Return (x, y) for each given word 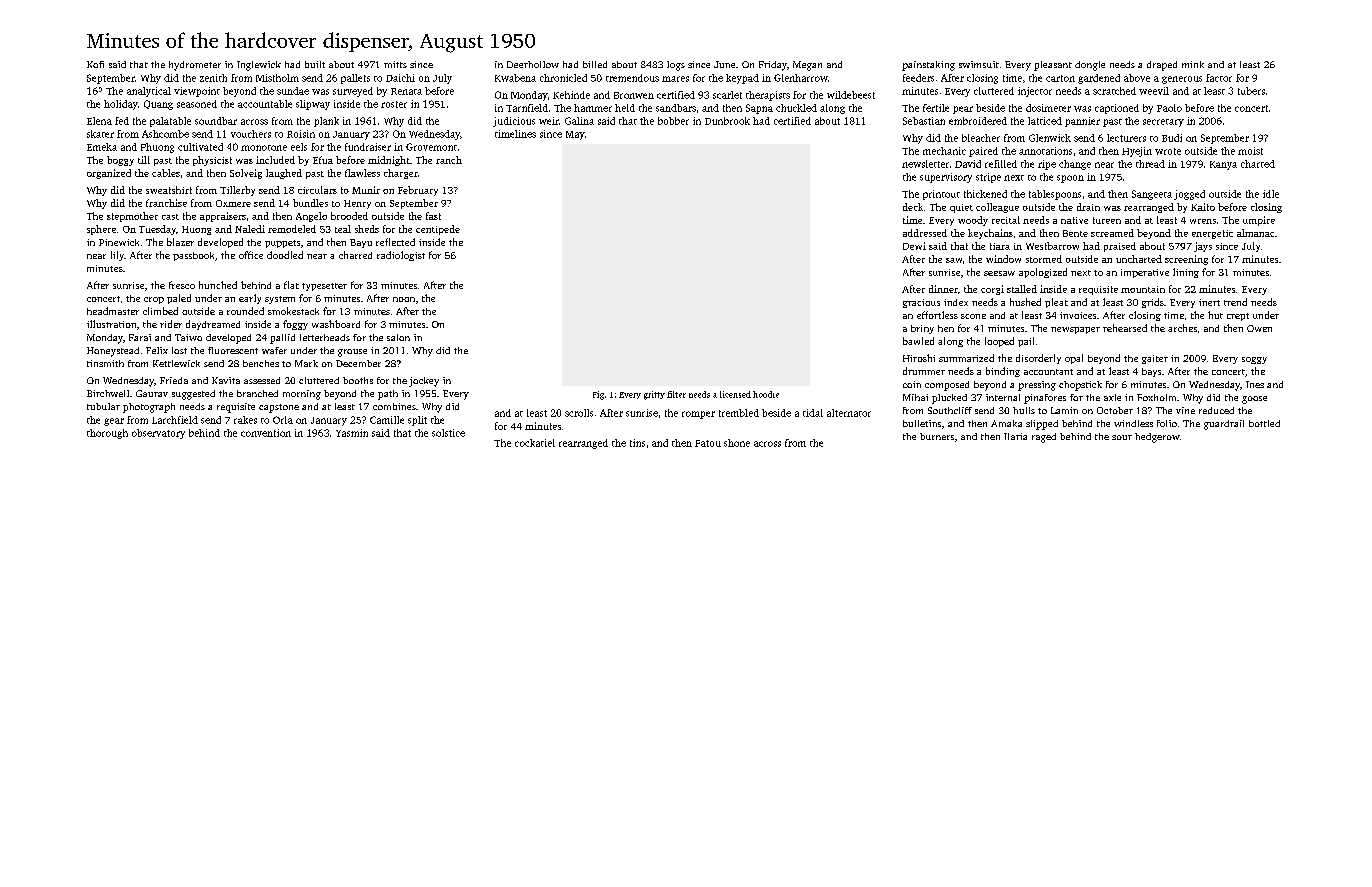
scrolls (579, 413)
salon (398, 337)
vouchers (251, 134)
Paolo (1169, 108)
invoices (1078, 315)
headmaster (113, 311)
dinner (943, 289)
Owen (1259, 328)
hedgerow (1157, 438)
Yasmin (352, 433)
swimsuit (979, 64)
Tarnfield (527, 108)
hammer (593, 108)
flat (291, 285)
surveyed (353, 92)
